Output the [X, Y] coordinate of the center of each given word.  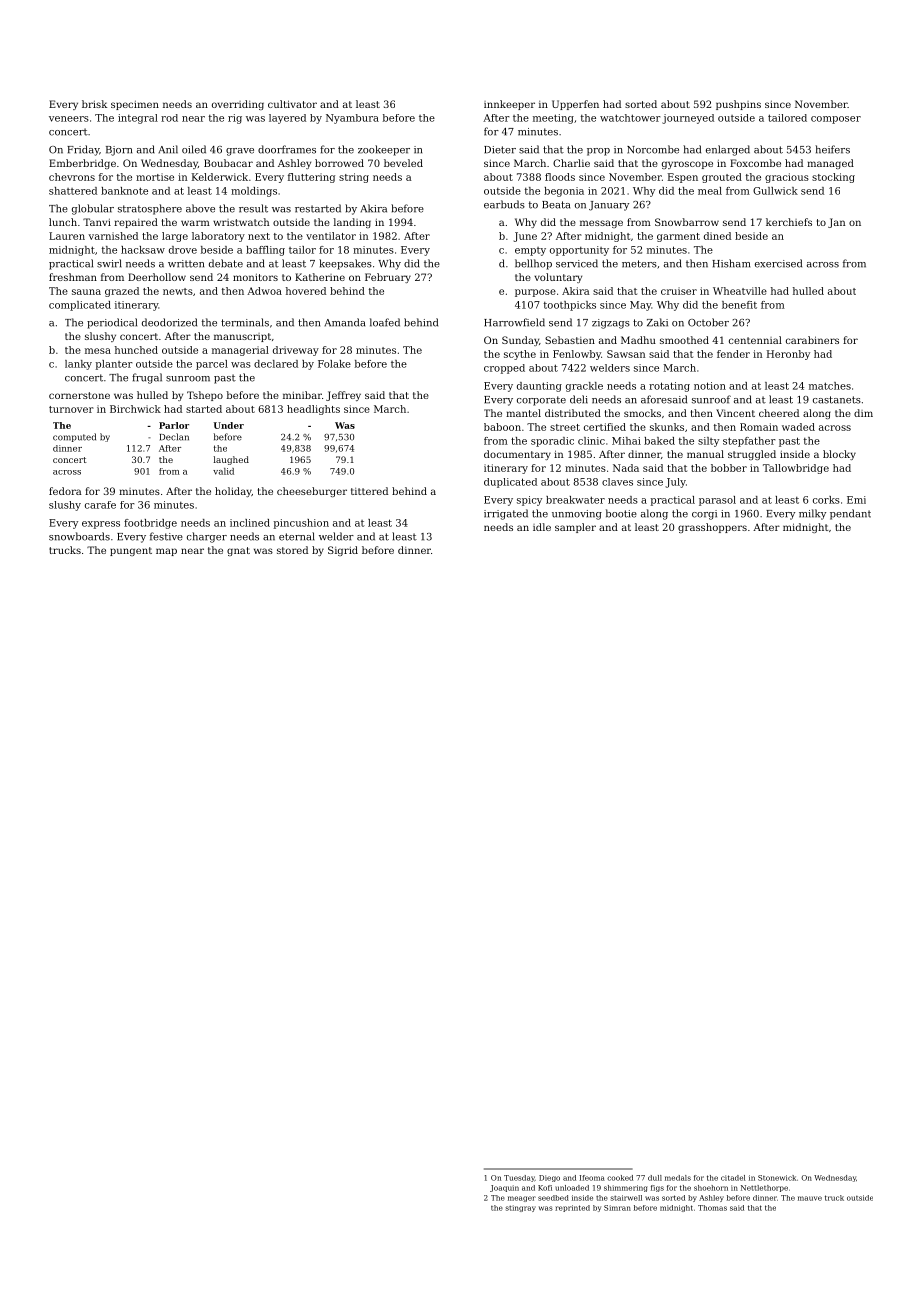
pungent [131, 551]
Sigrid [343, 551]
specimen [135, 105]
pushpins [738, 105]
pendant [850, 514]
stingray [521, 1208]
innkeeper [509, 105]
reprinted [572, 1208]
